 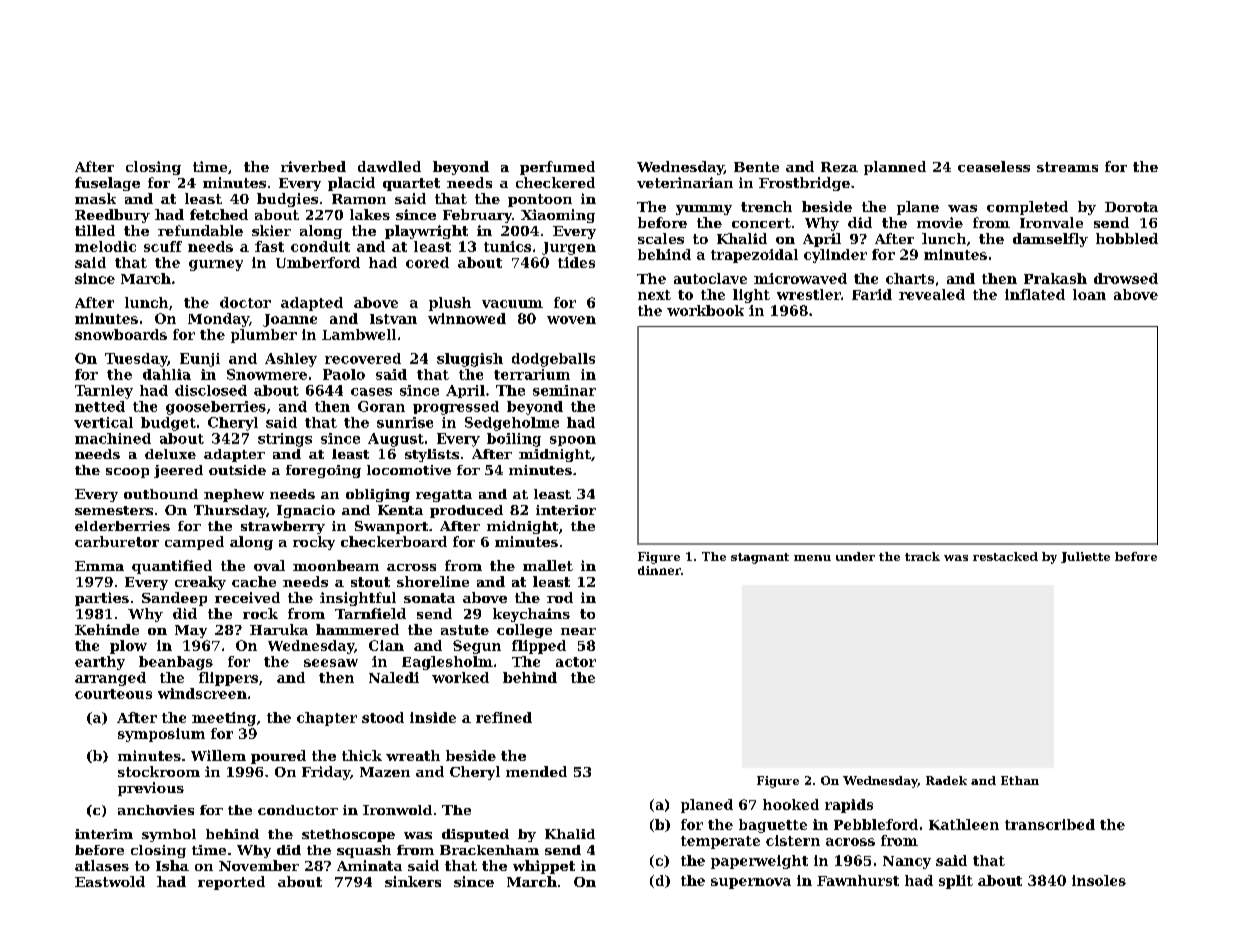 What do you see at coordinates (313, 166) in the document?
I see `riverbed` at bounding box center [313, 166].
